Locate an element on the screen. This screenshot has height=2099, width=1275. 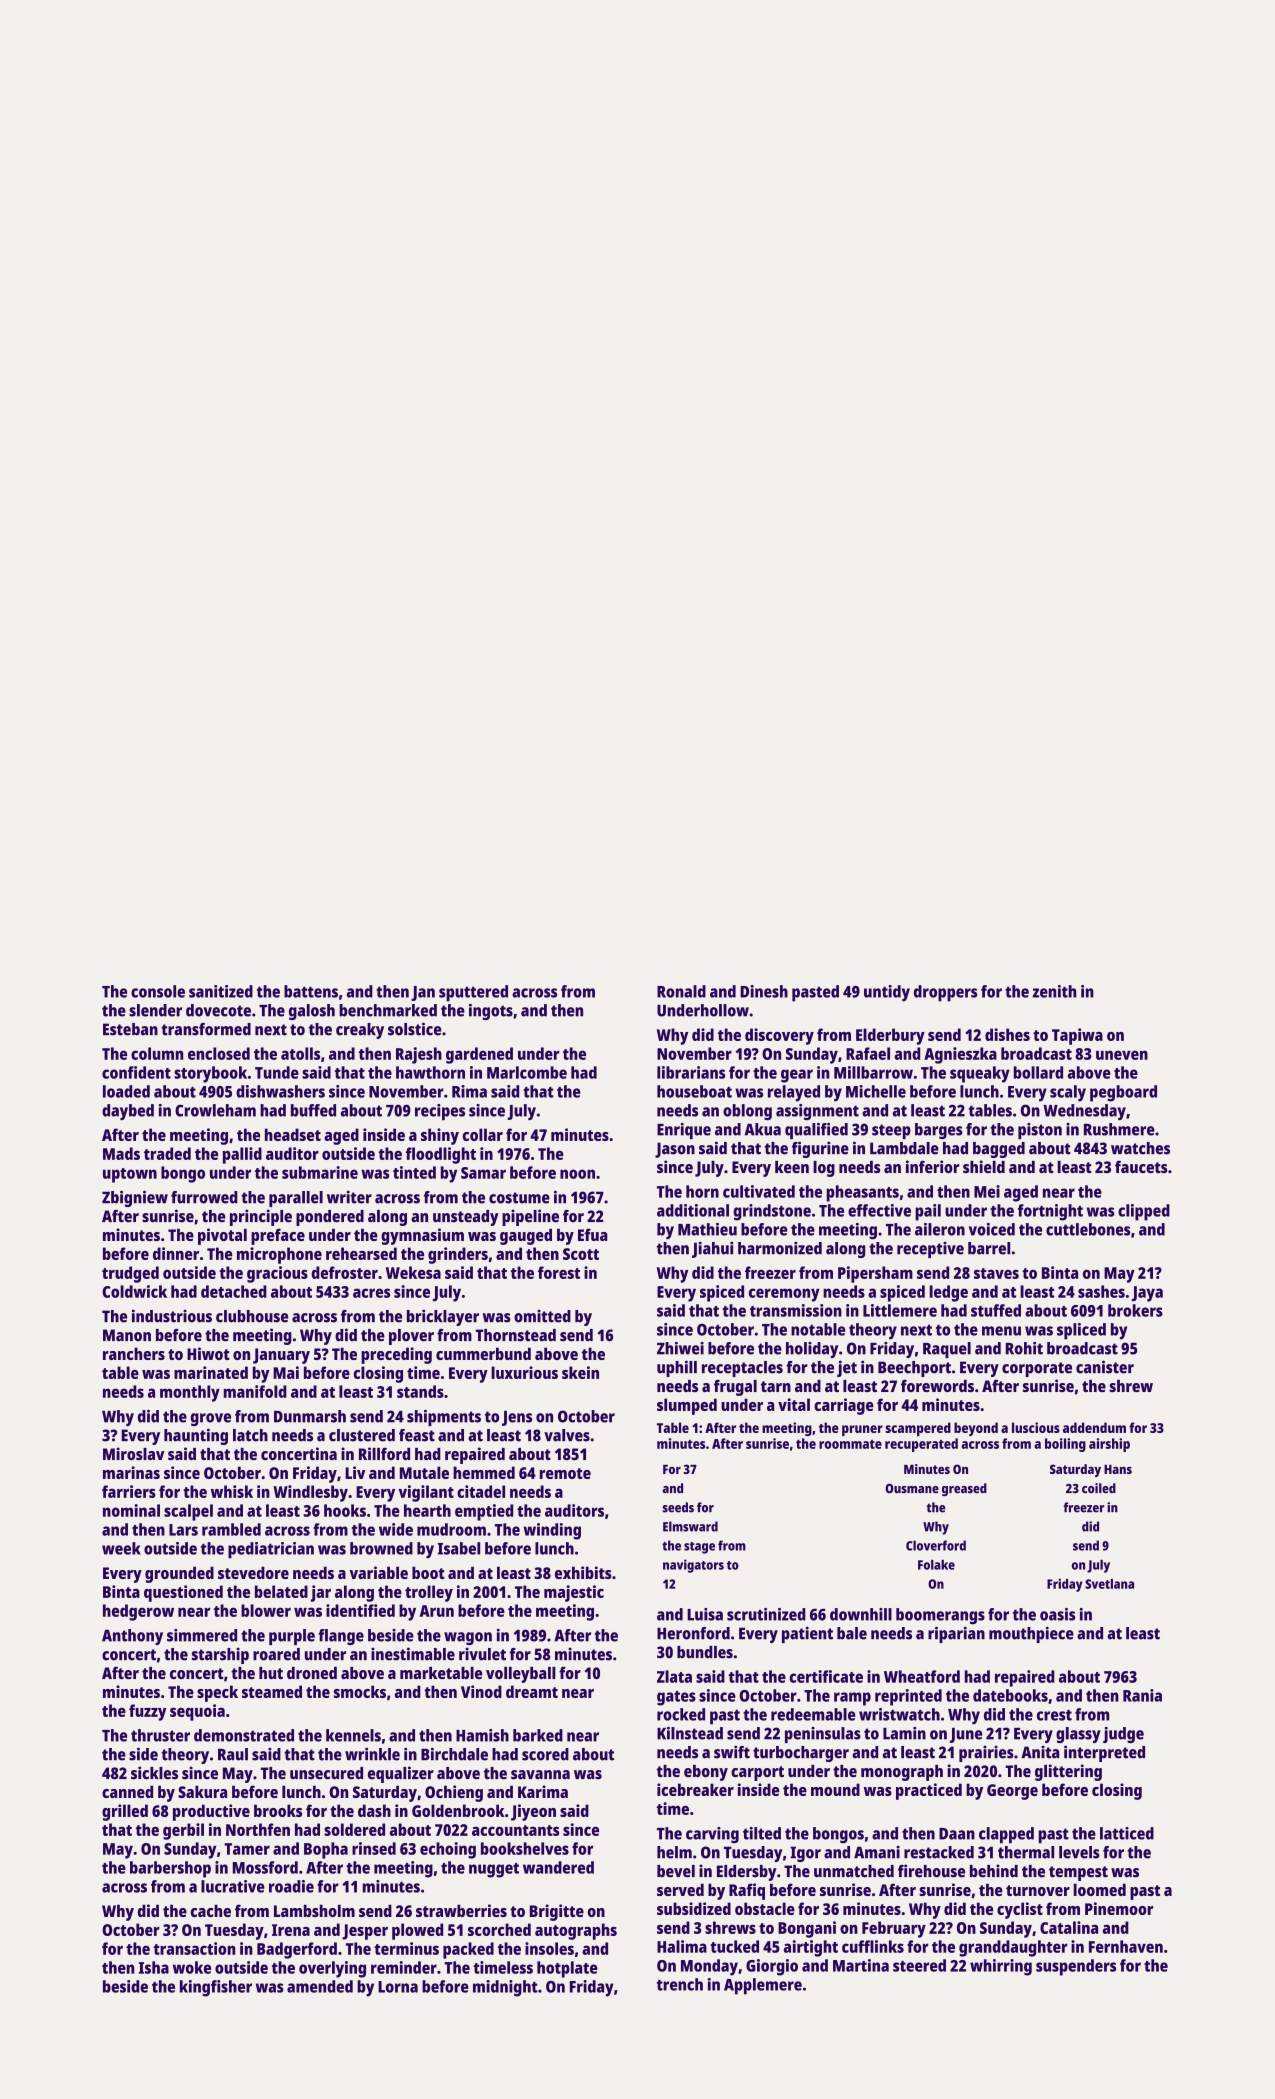
dinner is located at coordinates (176, 1253).
